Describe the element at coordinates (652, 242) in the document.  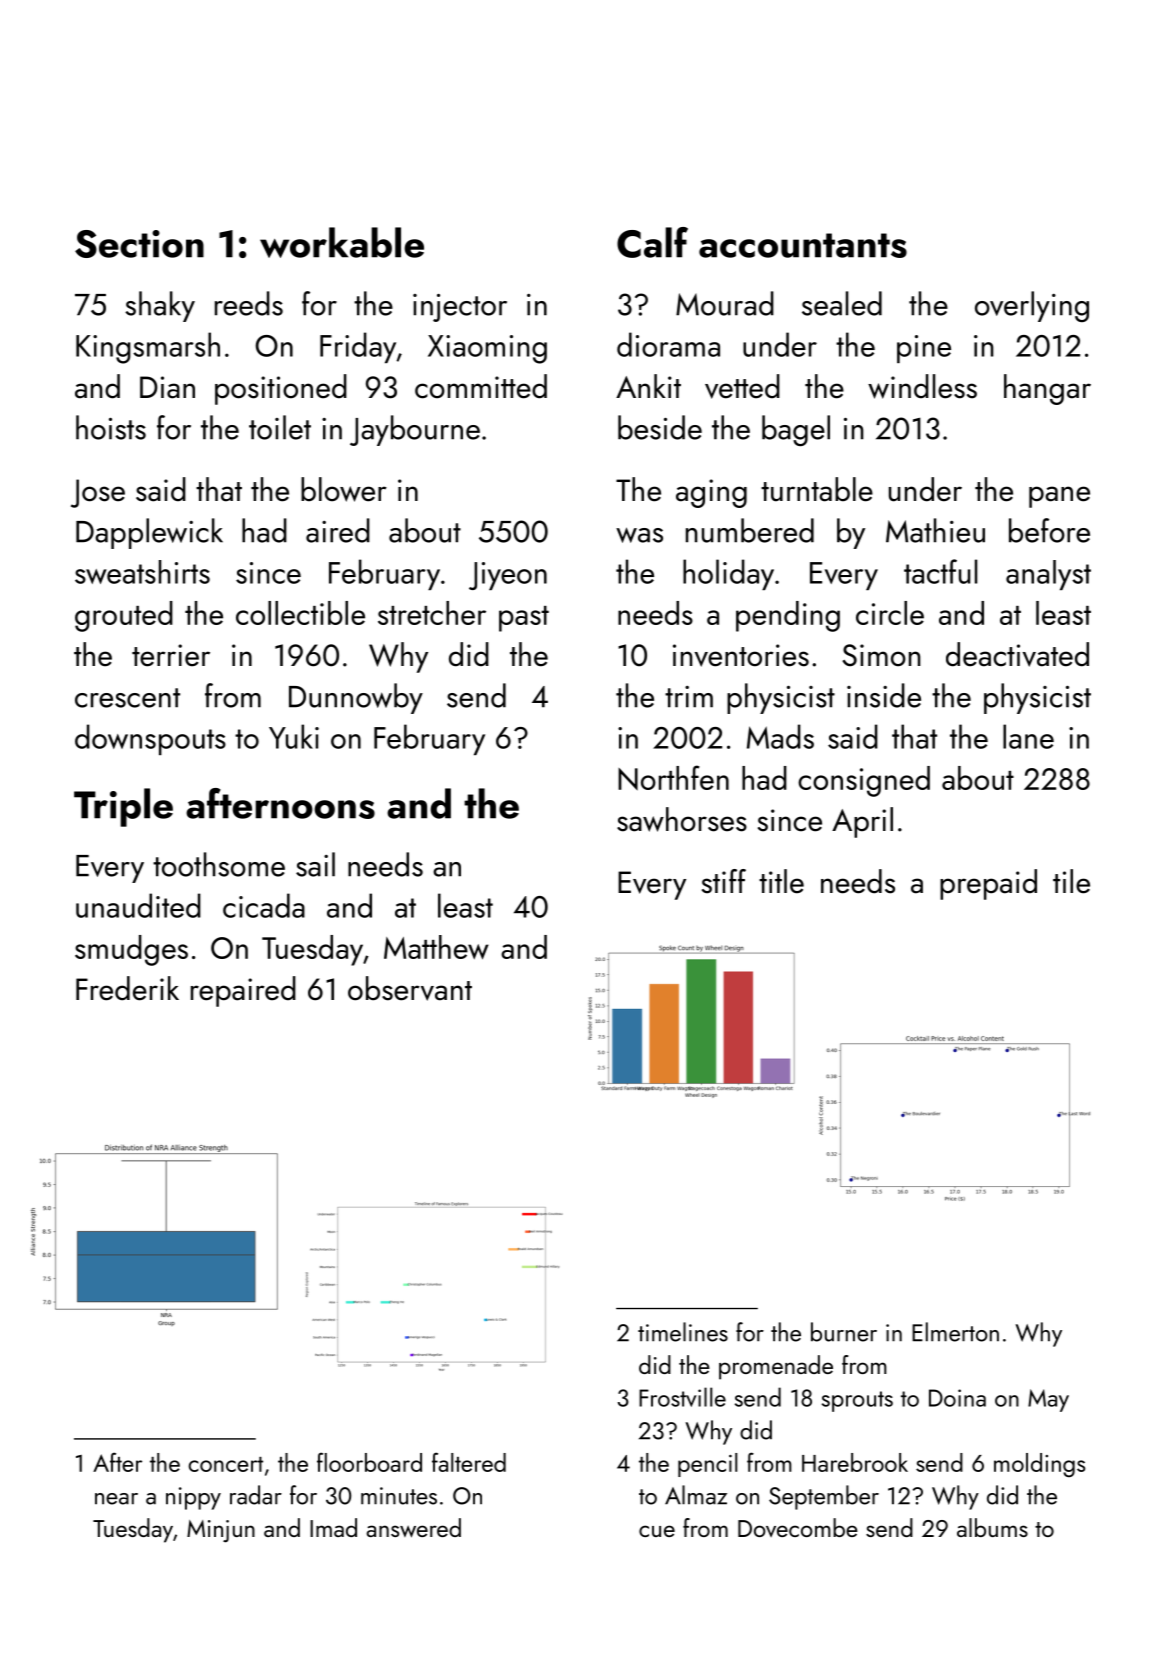
I see `Calf` at that location.
